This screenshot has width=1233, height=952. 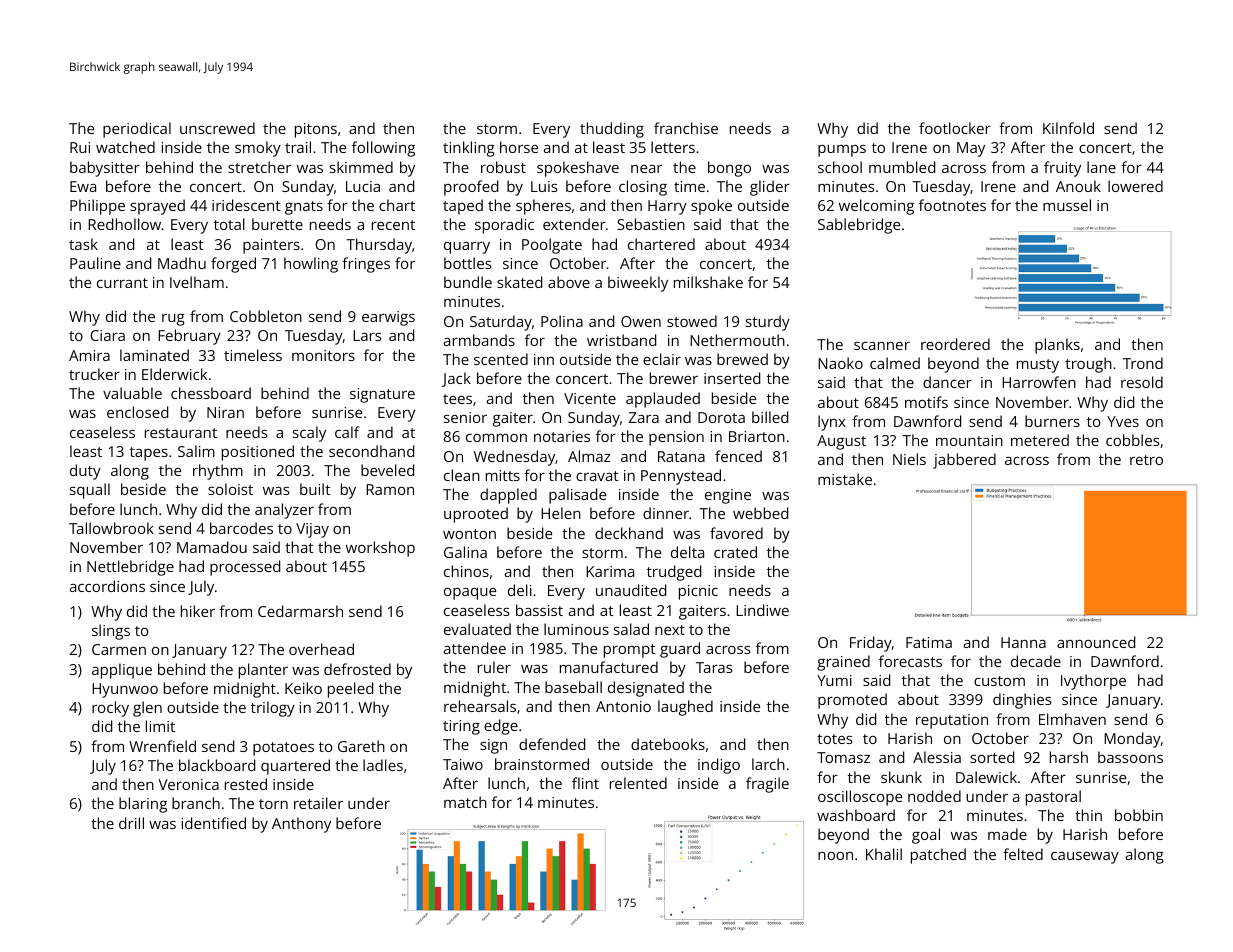 I want to click on match, so click(x=465, y=802).
